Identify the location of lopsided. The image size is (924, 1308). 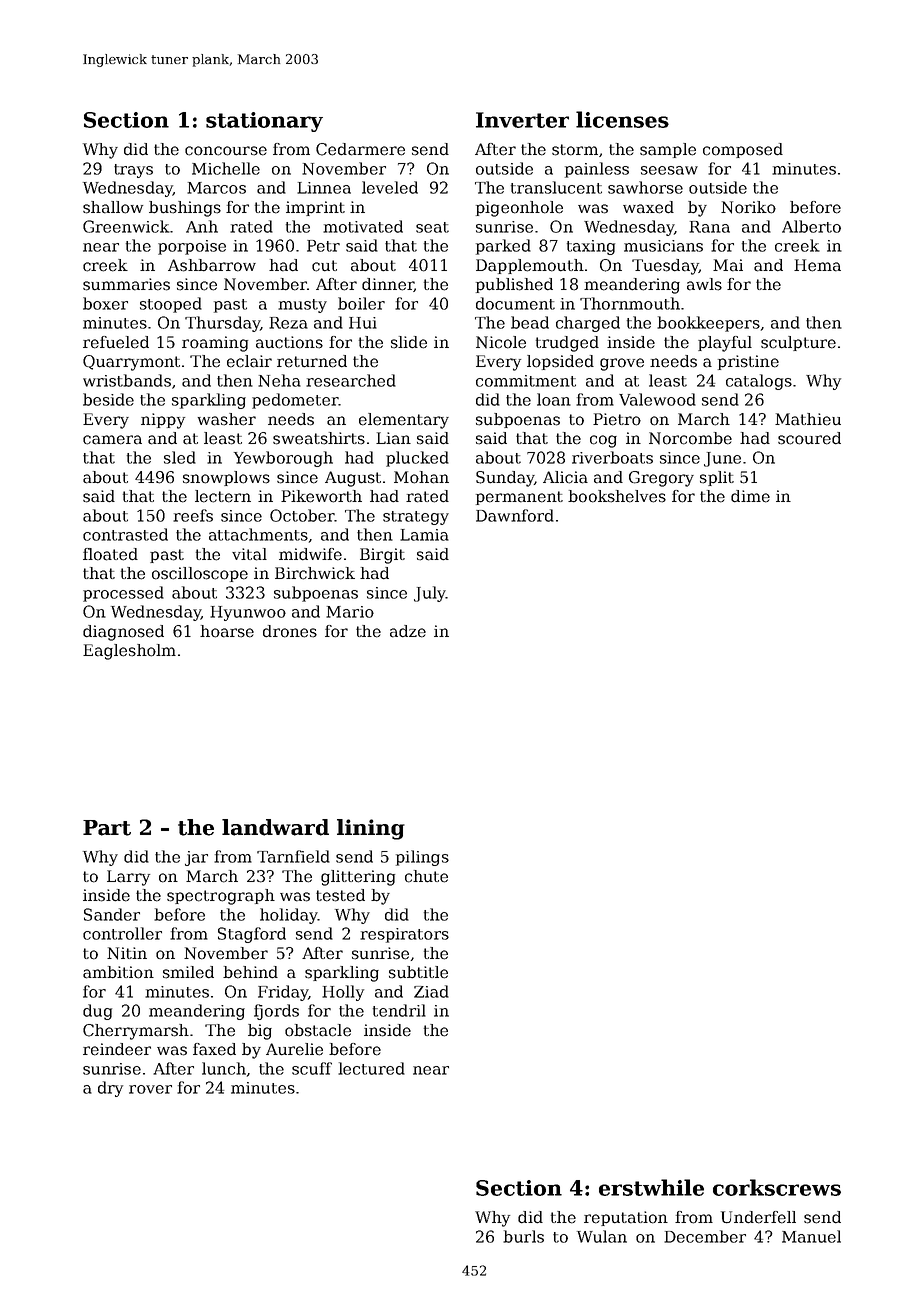
(560, 362).
